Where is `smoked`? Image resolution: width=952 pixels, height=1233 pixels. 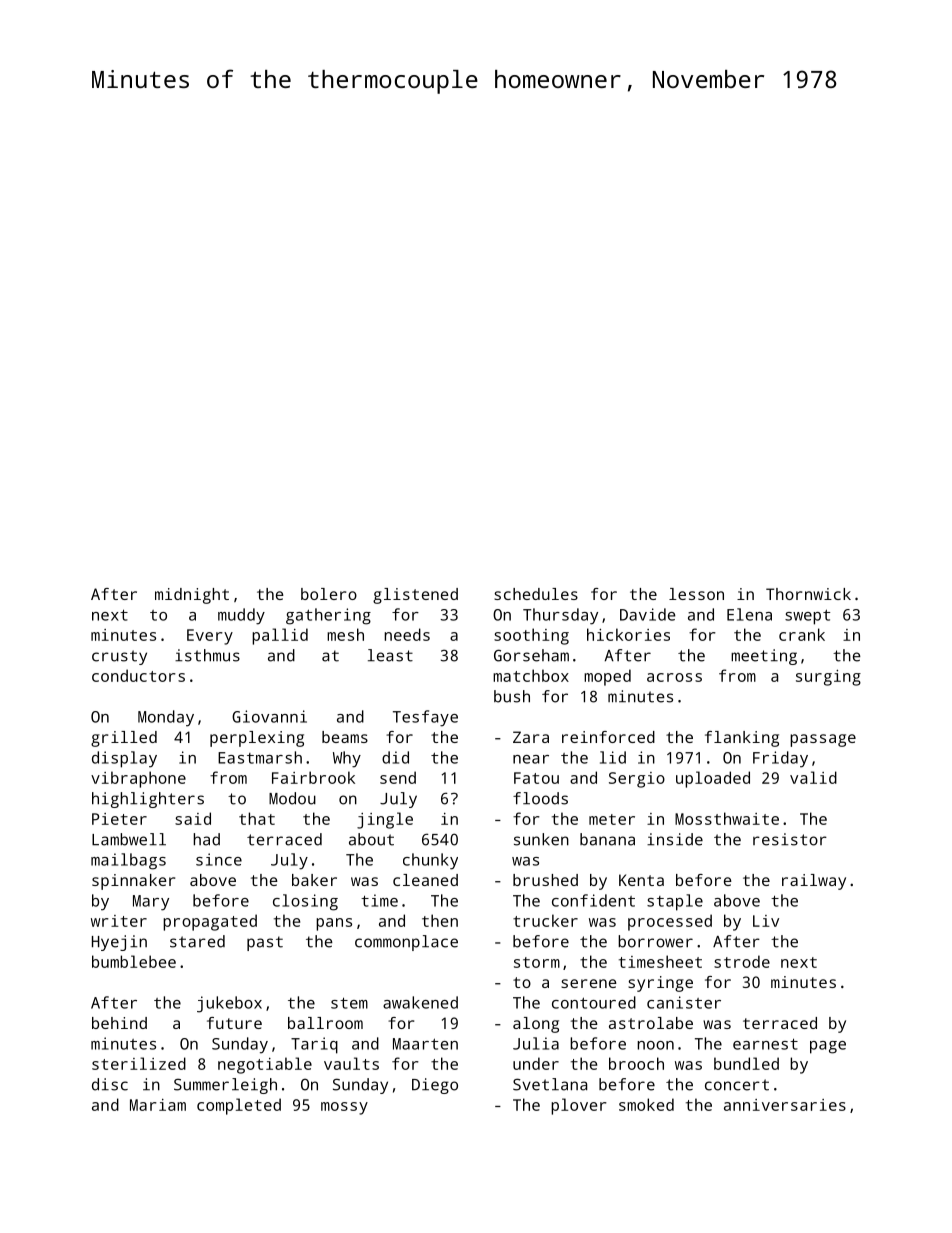 smoked is located at coordinates (646, 1104).
